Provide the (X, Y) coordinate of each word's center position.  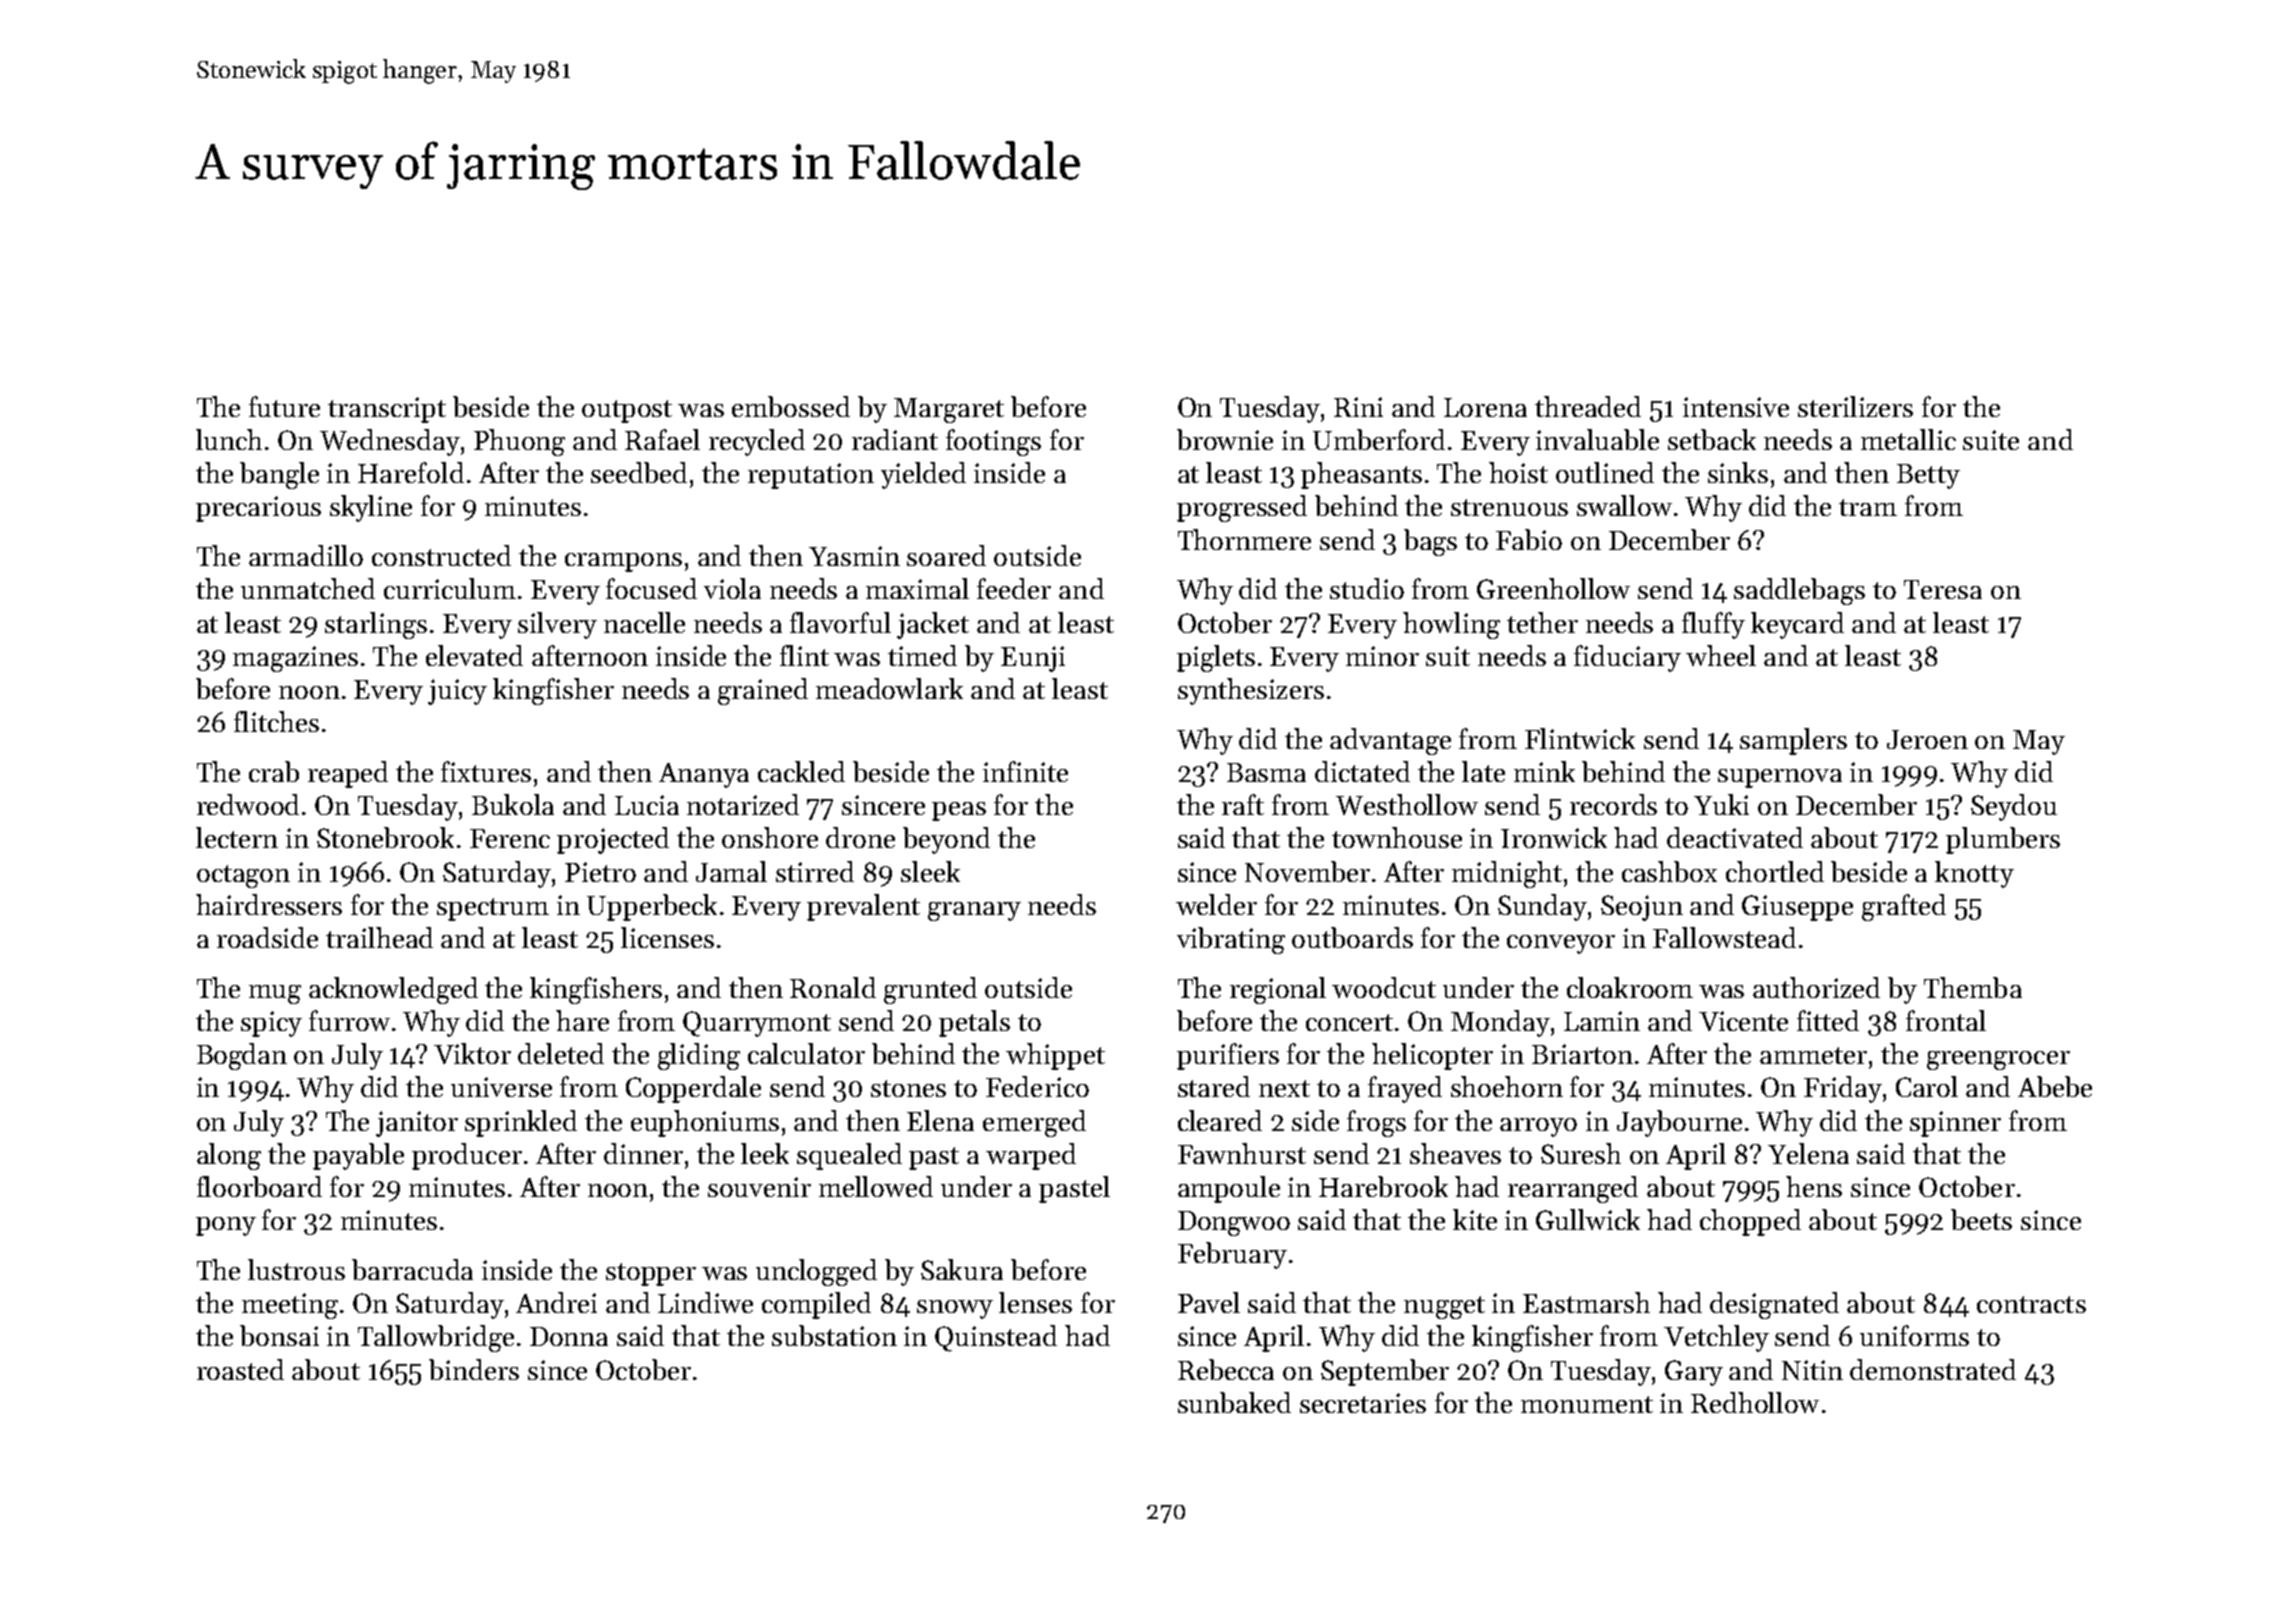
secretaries (1363, 1403)
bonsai (279, 1335)
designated (1774, 1305)
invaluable (1597, 439)
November (1307, 871)
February (1232, 1255)
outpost (627, 411)
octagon (243, 876)
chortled (1775, 871)
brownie (1225, 439)
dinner (643, 1153)
